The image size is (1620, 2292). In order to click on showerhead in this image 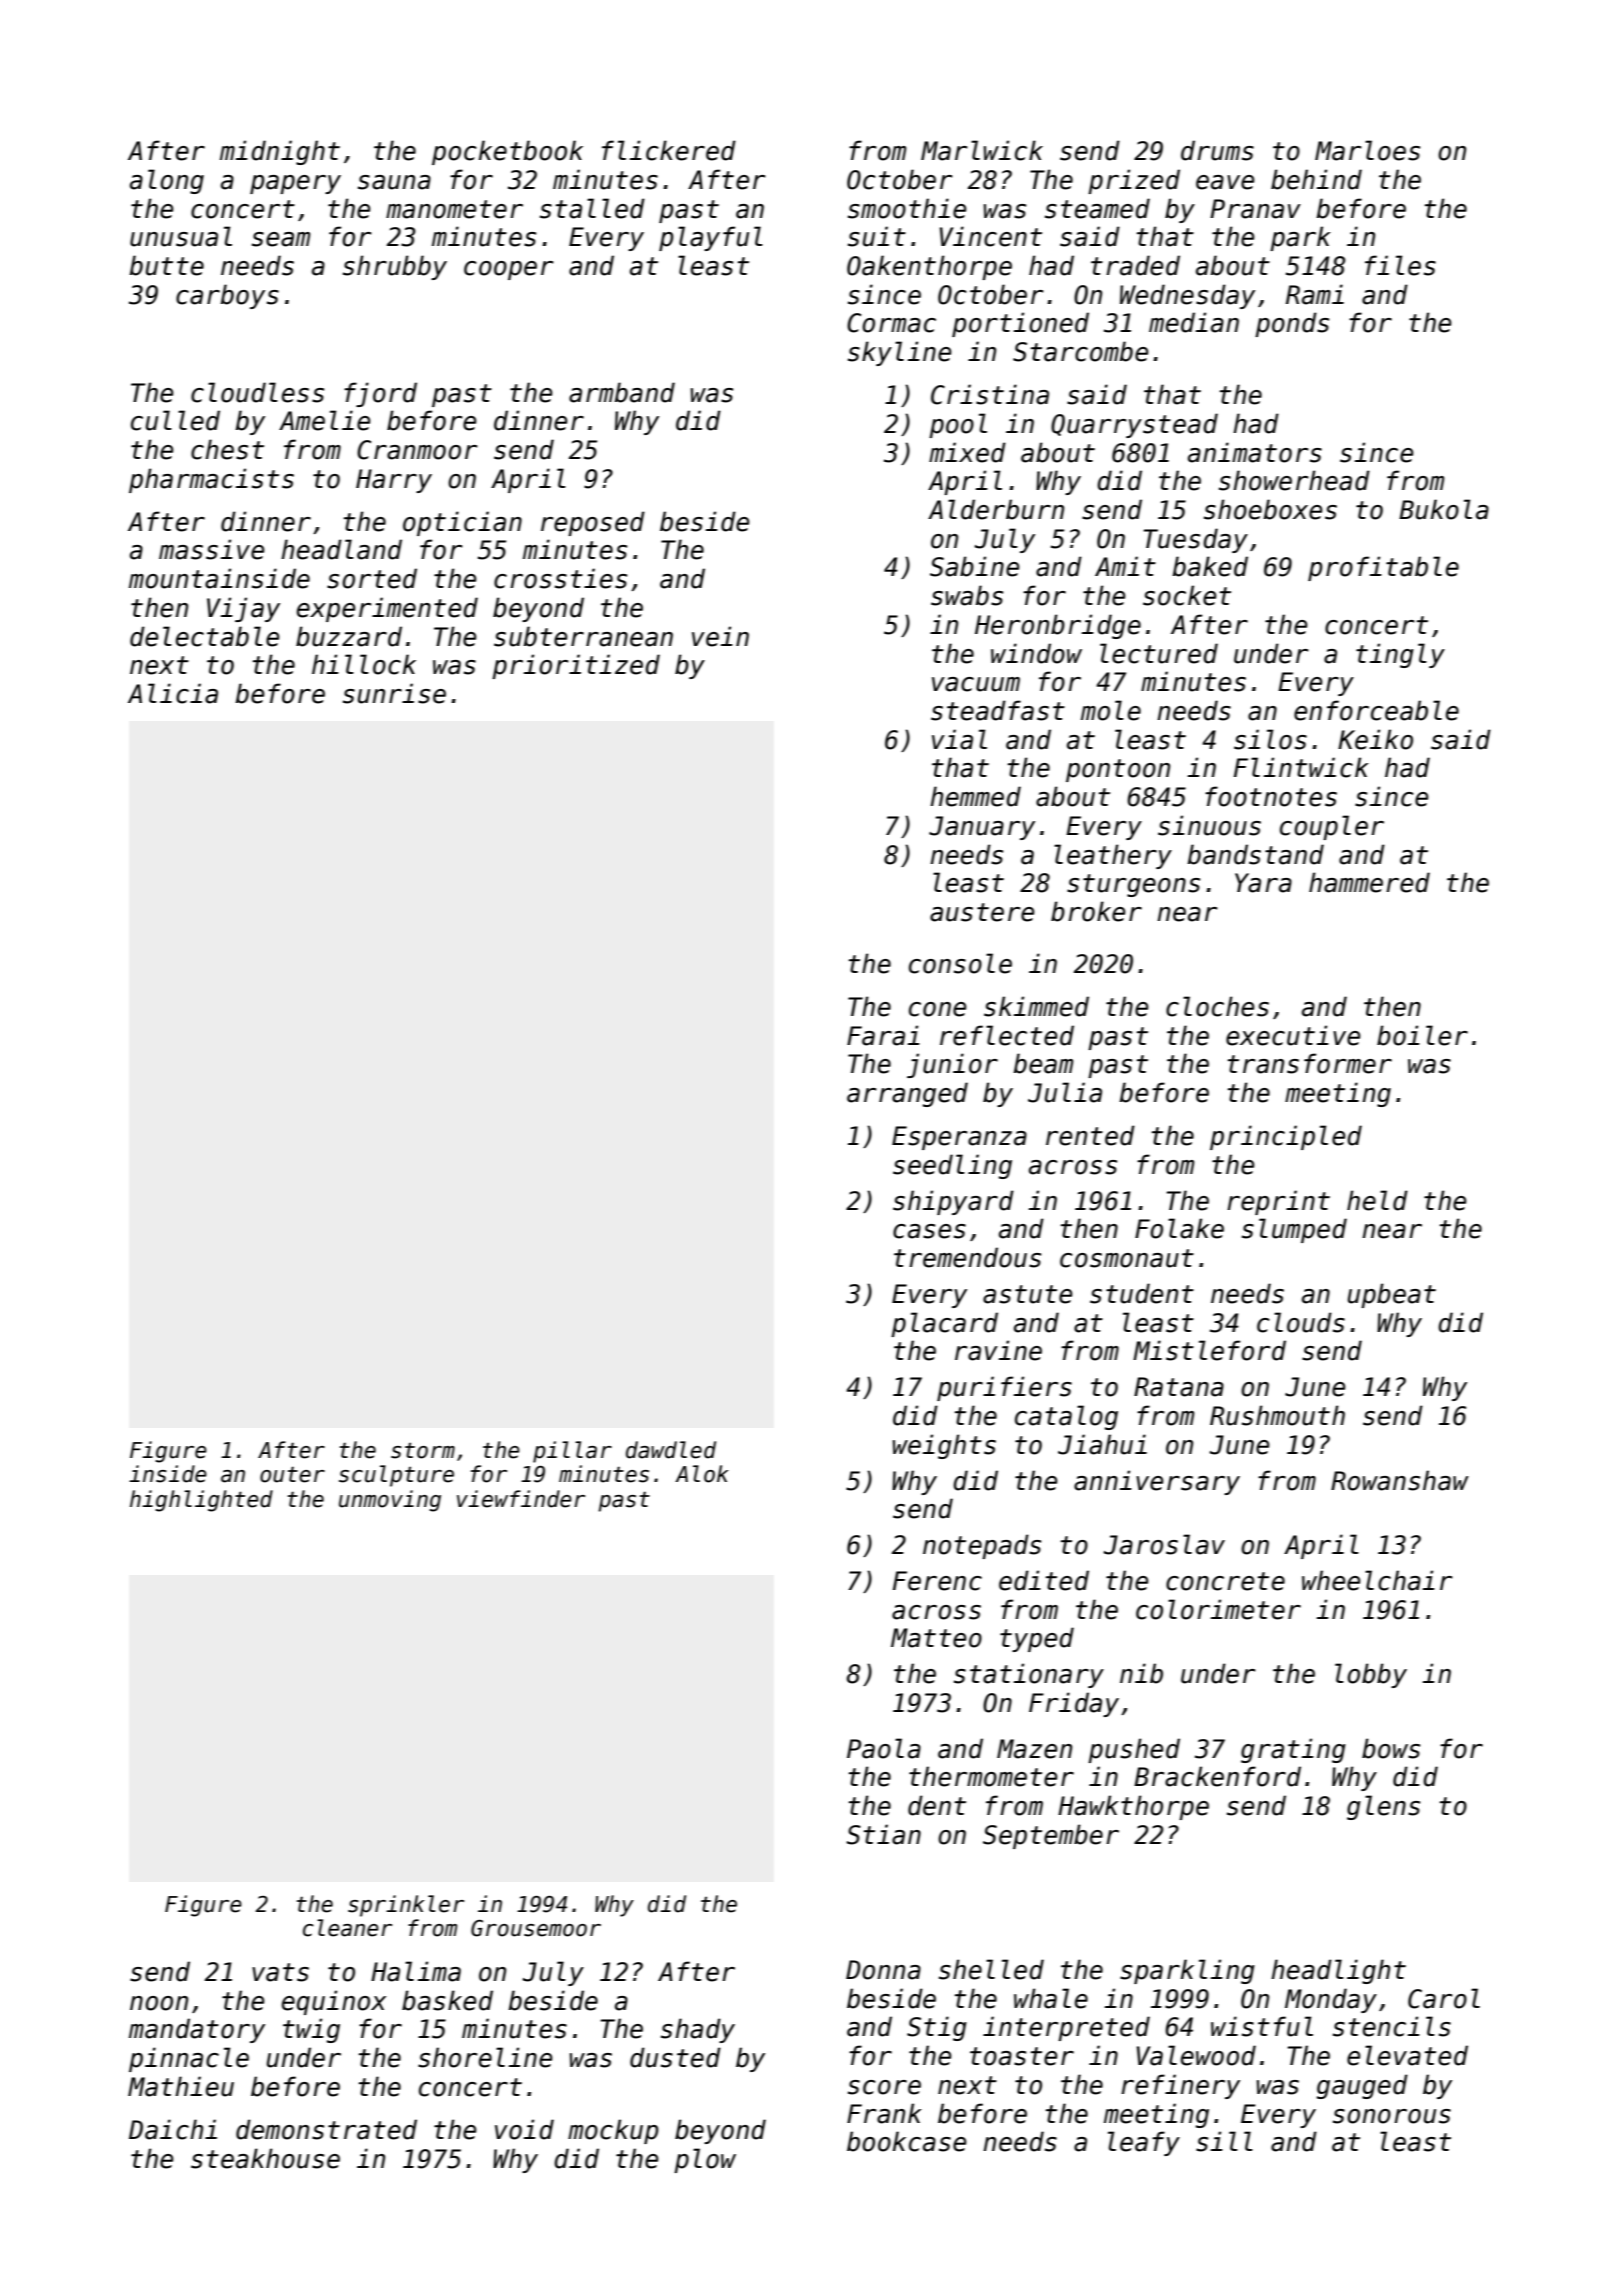, I will do `click(1294, 480)`.
